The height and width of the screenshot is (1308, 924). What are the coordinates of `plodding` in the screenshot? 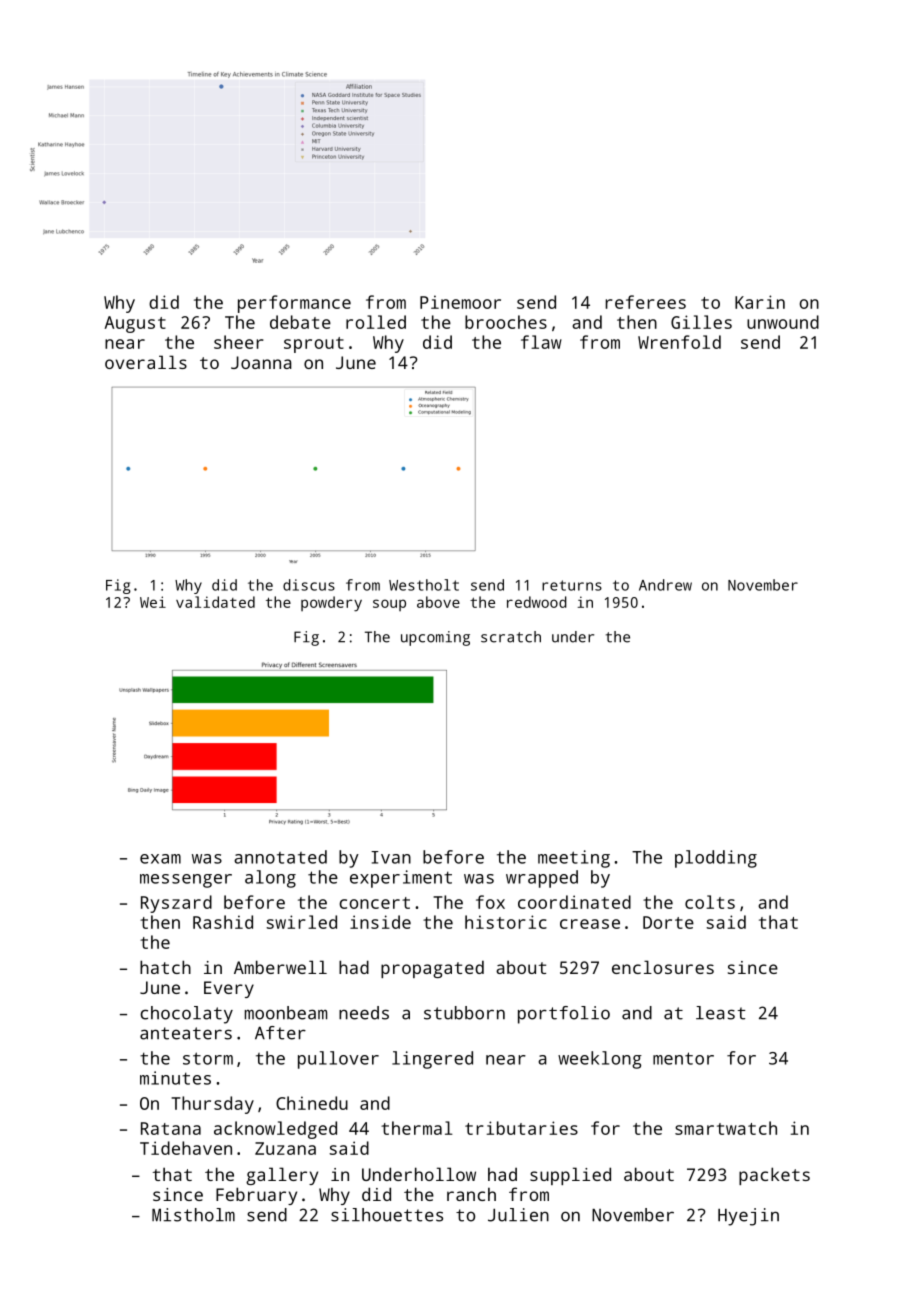 It's located at (716, 859).
